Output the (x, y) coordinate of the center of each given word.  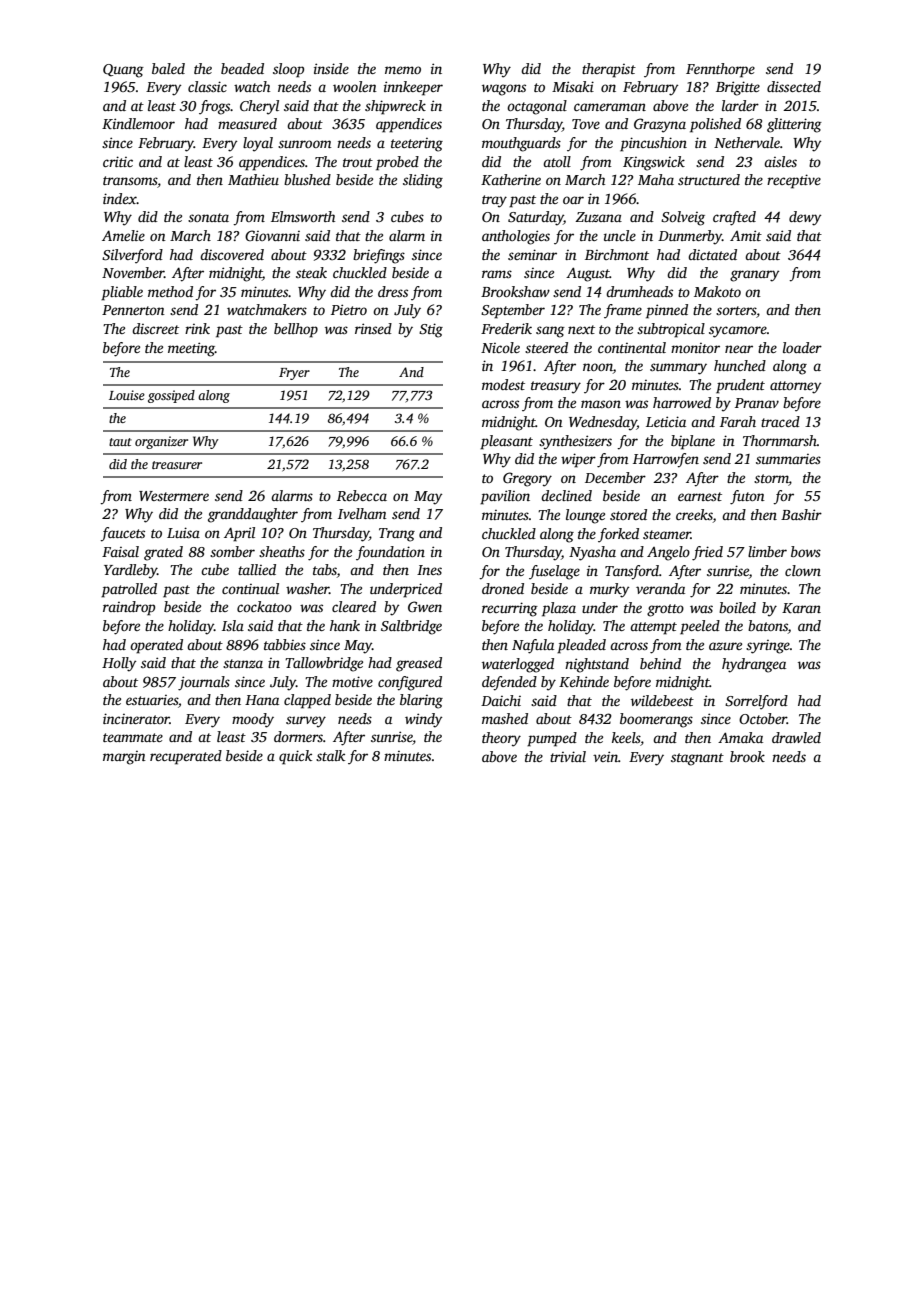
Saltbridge (411, 627)
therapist (609, 70)
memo (403, 70)
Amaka (740, 737)
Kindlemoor (138, 123)
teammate (133, 737)
